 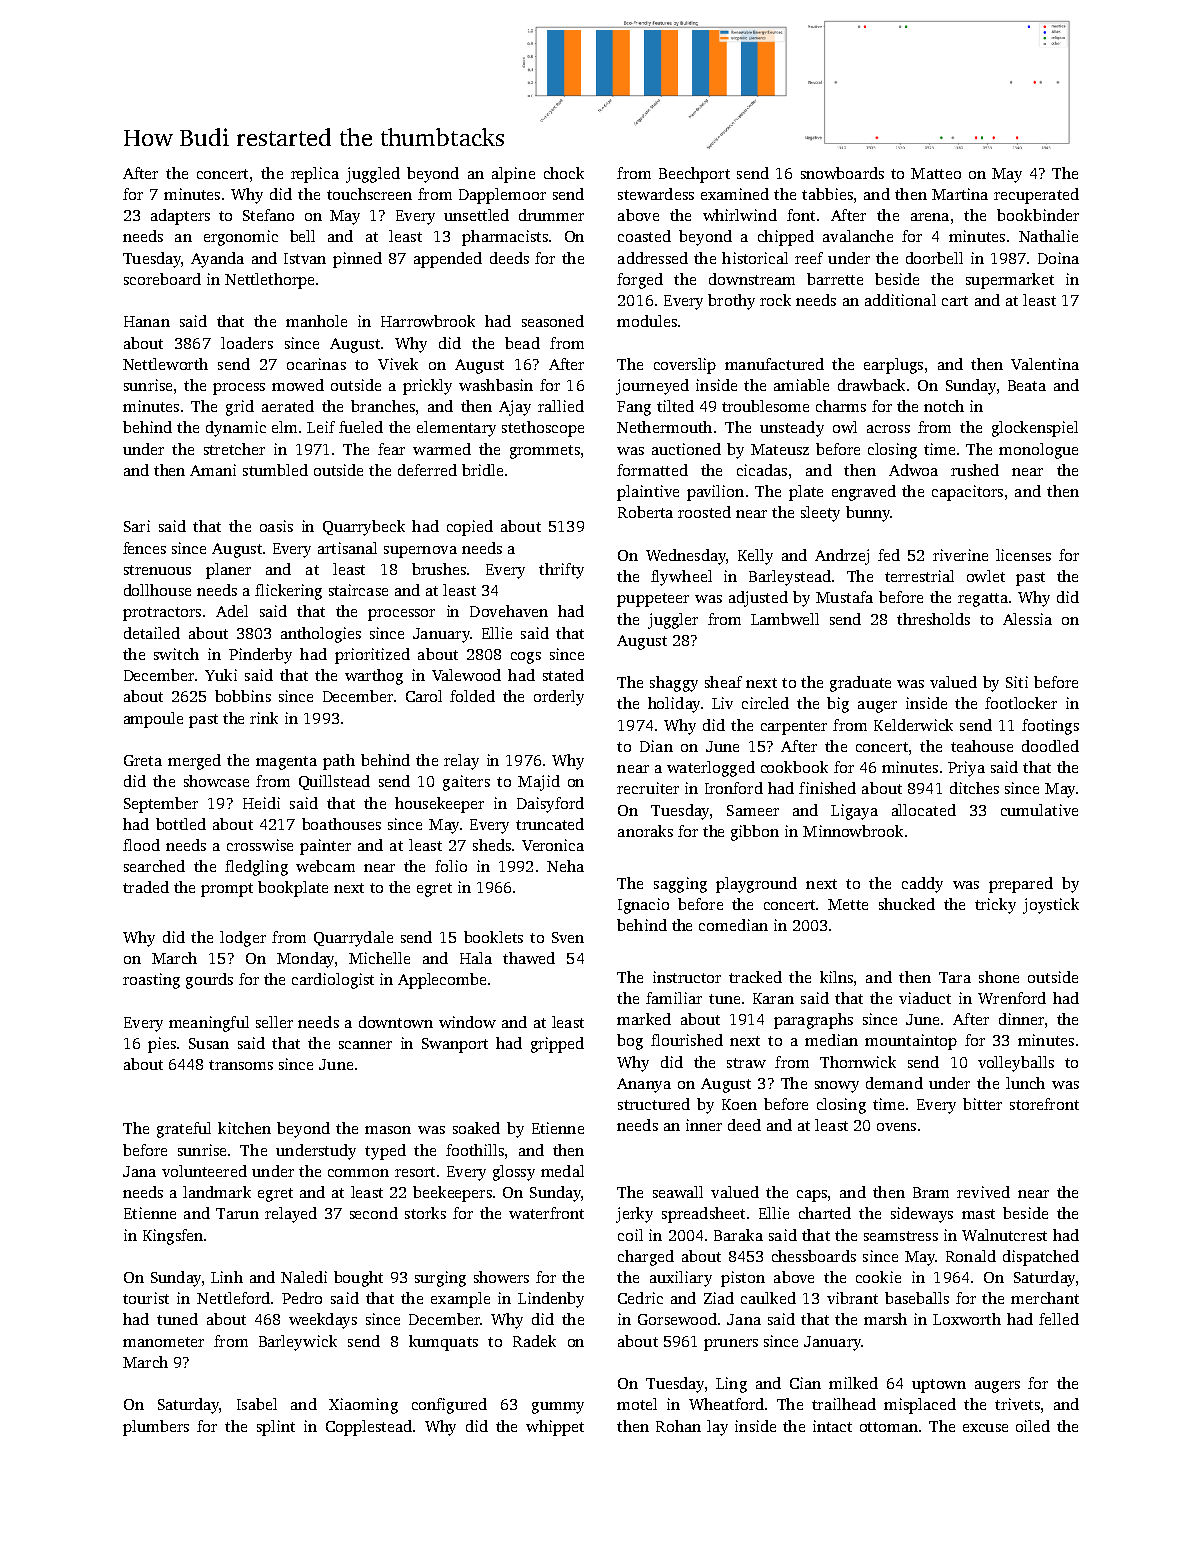 What do you see at coordinates (774, 364) in the screenshot?
I see `manufactured` at bounding box center [774, 364].
